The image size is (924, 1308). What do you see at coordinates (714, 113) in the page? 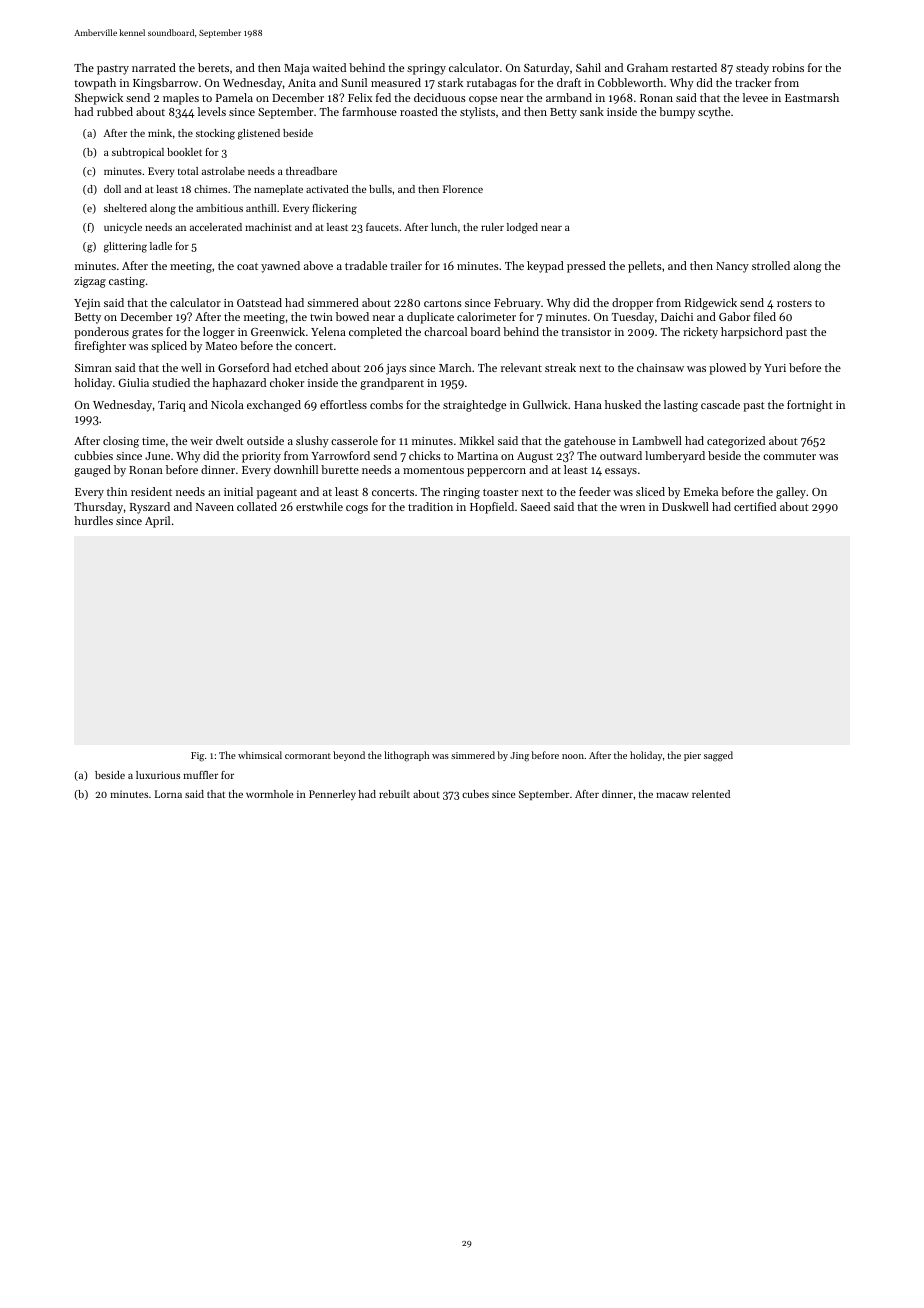
I see `scythe` at bounding box center [714, 113].
